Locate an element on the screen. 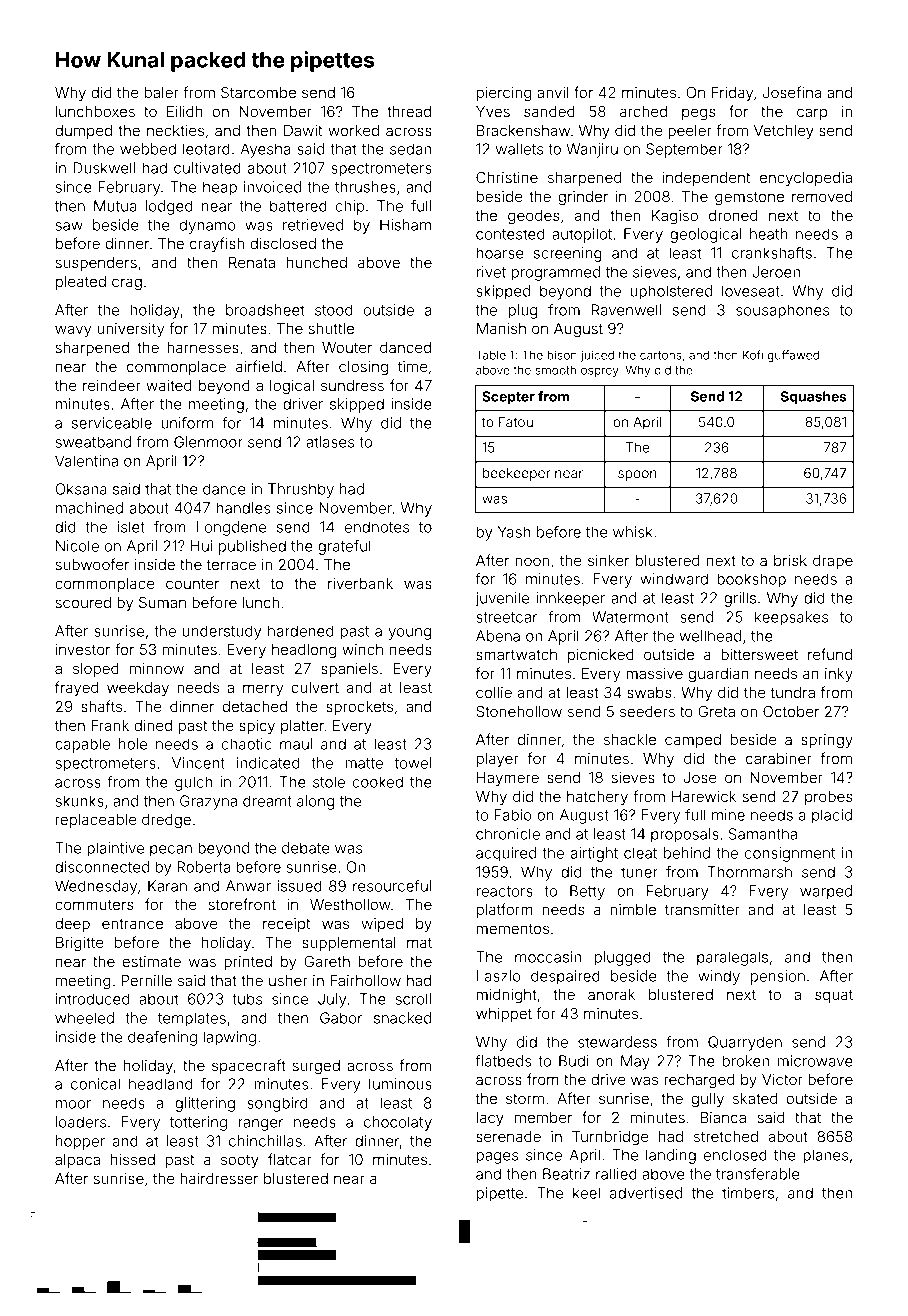 Image resolution: width=908 pixels, height=1316 pixels. Brigitte is located at coordinates (79, 944).
